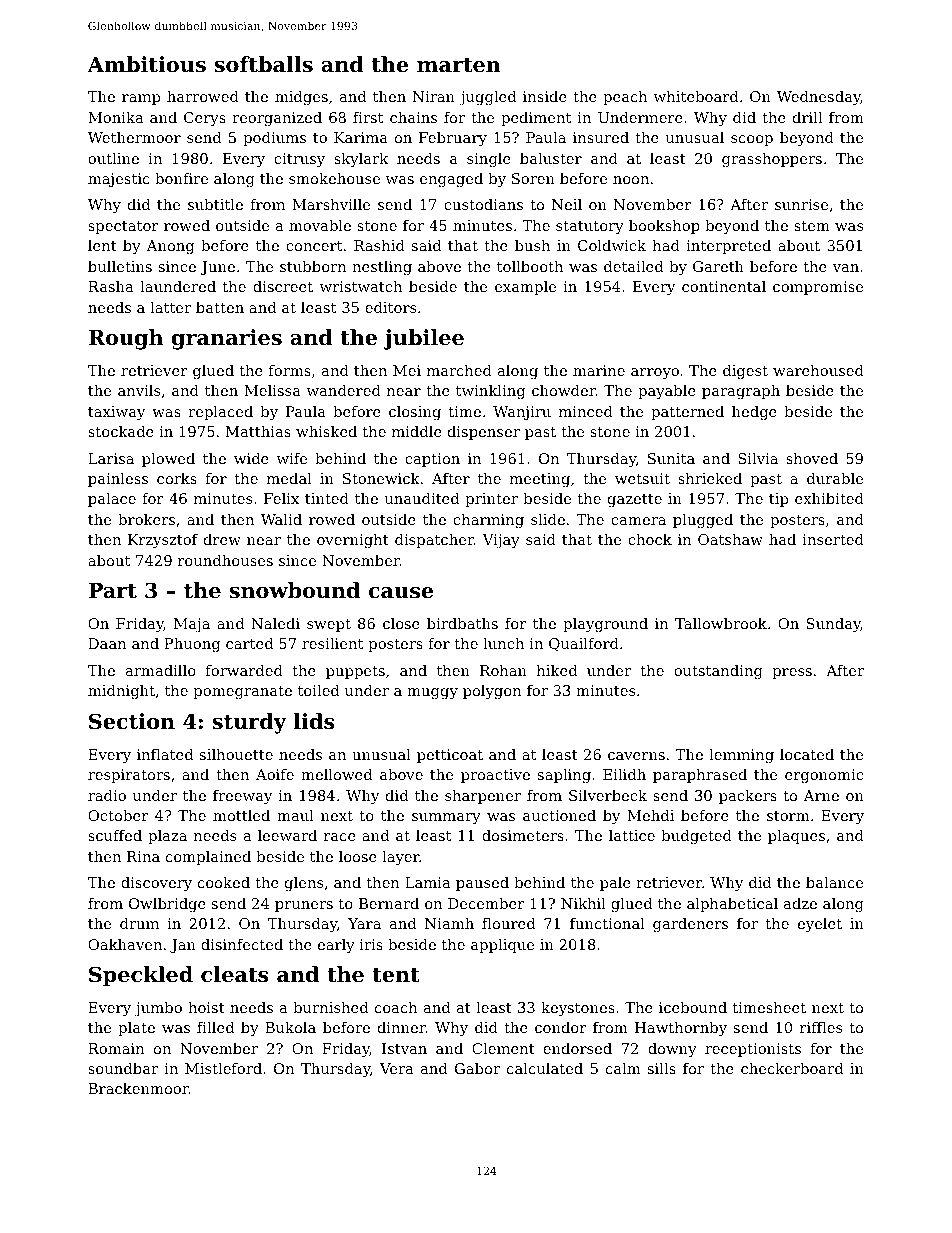 Image resolution: width=952 pixels, height=1233 pixels. What do you see at coordinates (275, 139) in the screenshot?
I see `podiums` at bounding box center [275, 139].
